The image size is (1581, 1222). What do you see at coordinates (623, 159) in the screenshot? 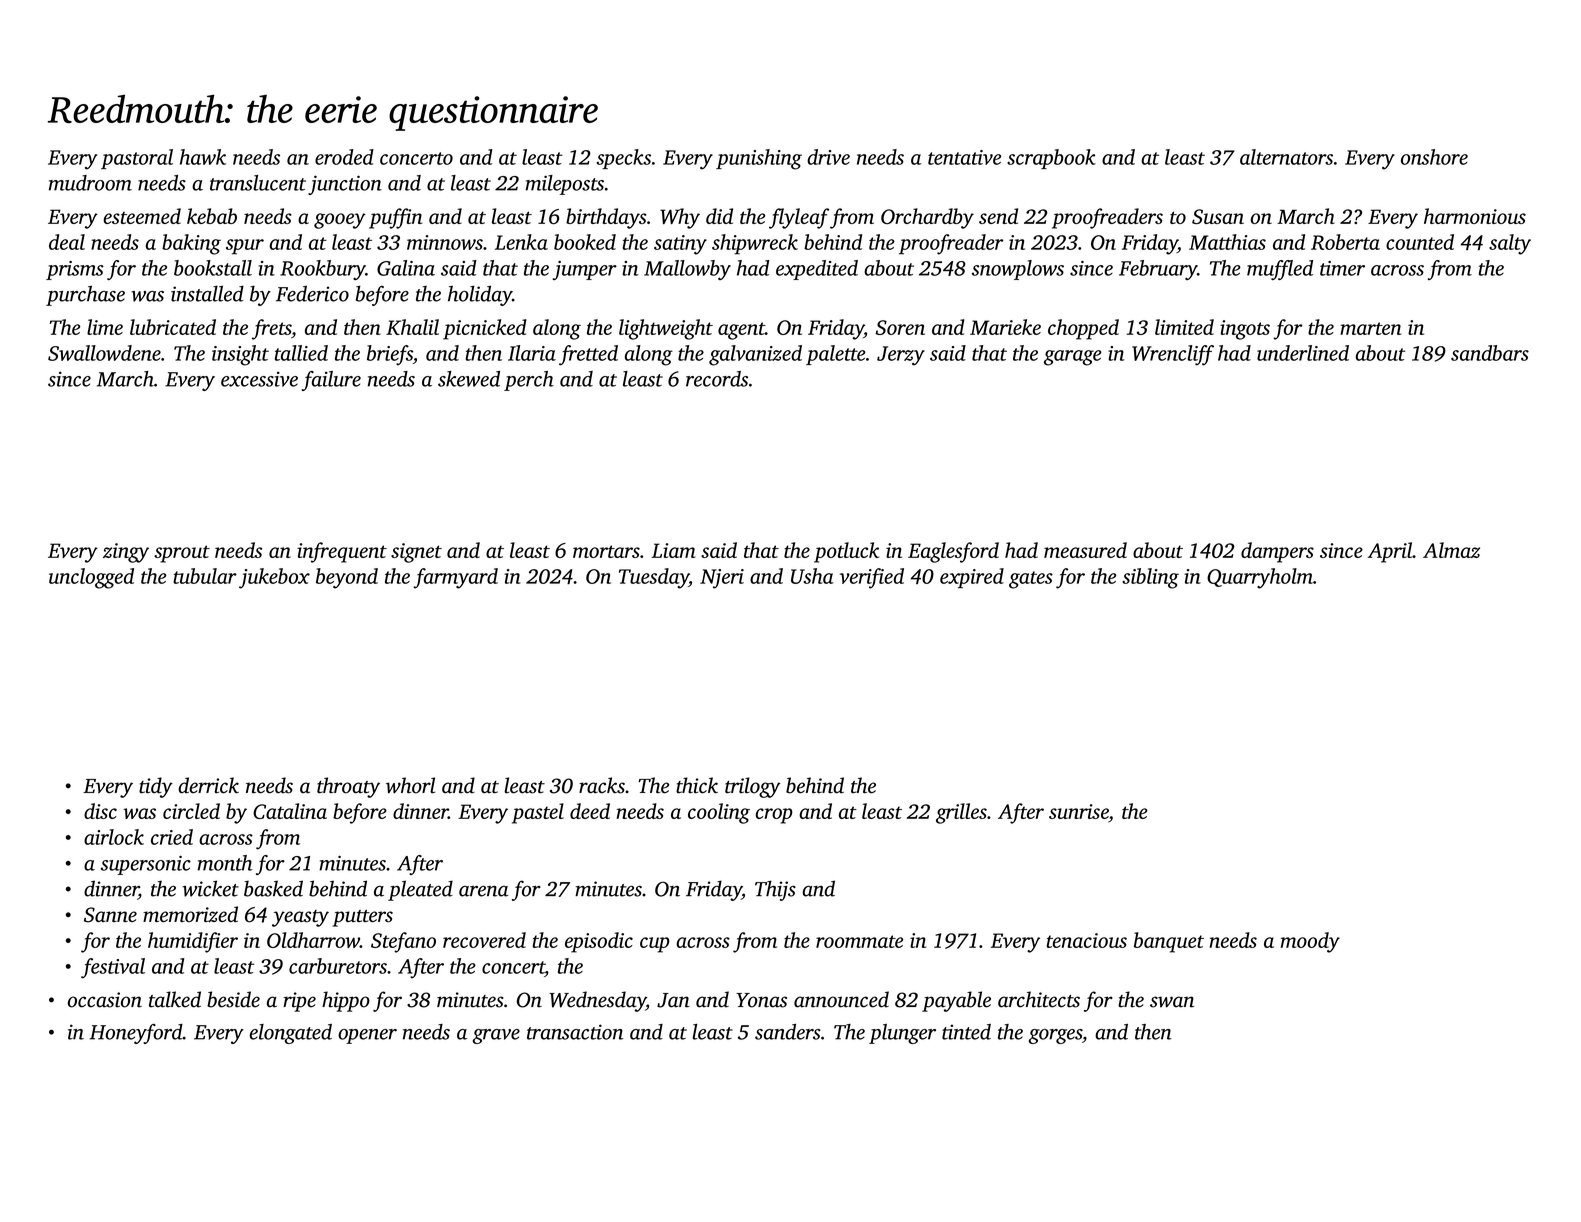
I see `specks` at bounding box center [623, 159].
